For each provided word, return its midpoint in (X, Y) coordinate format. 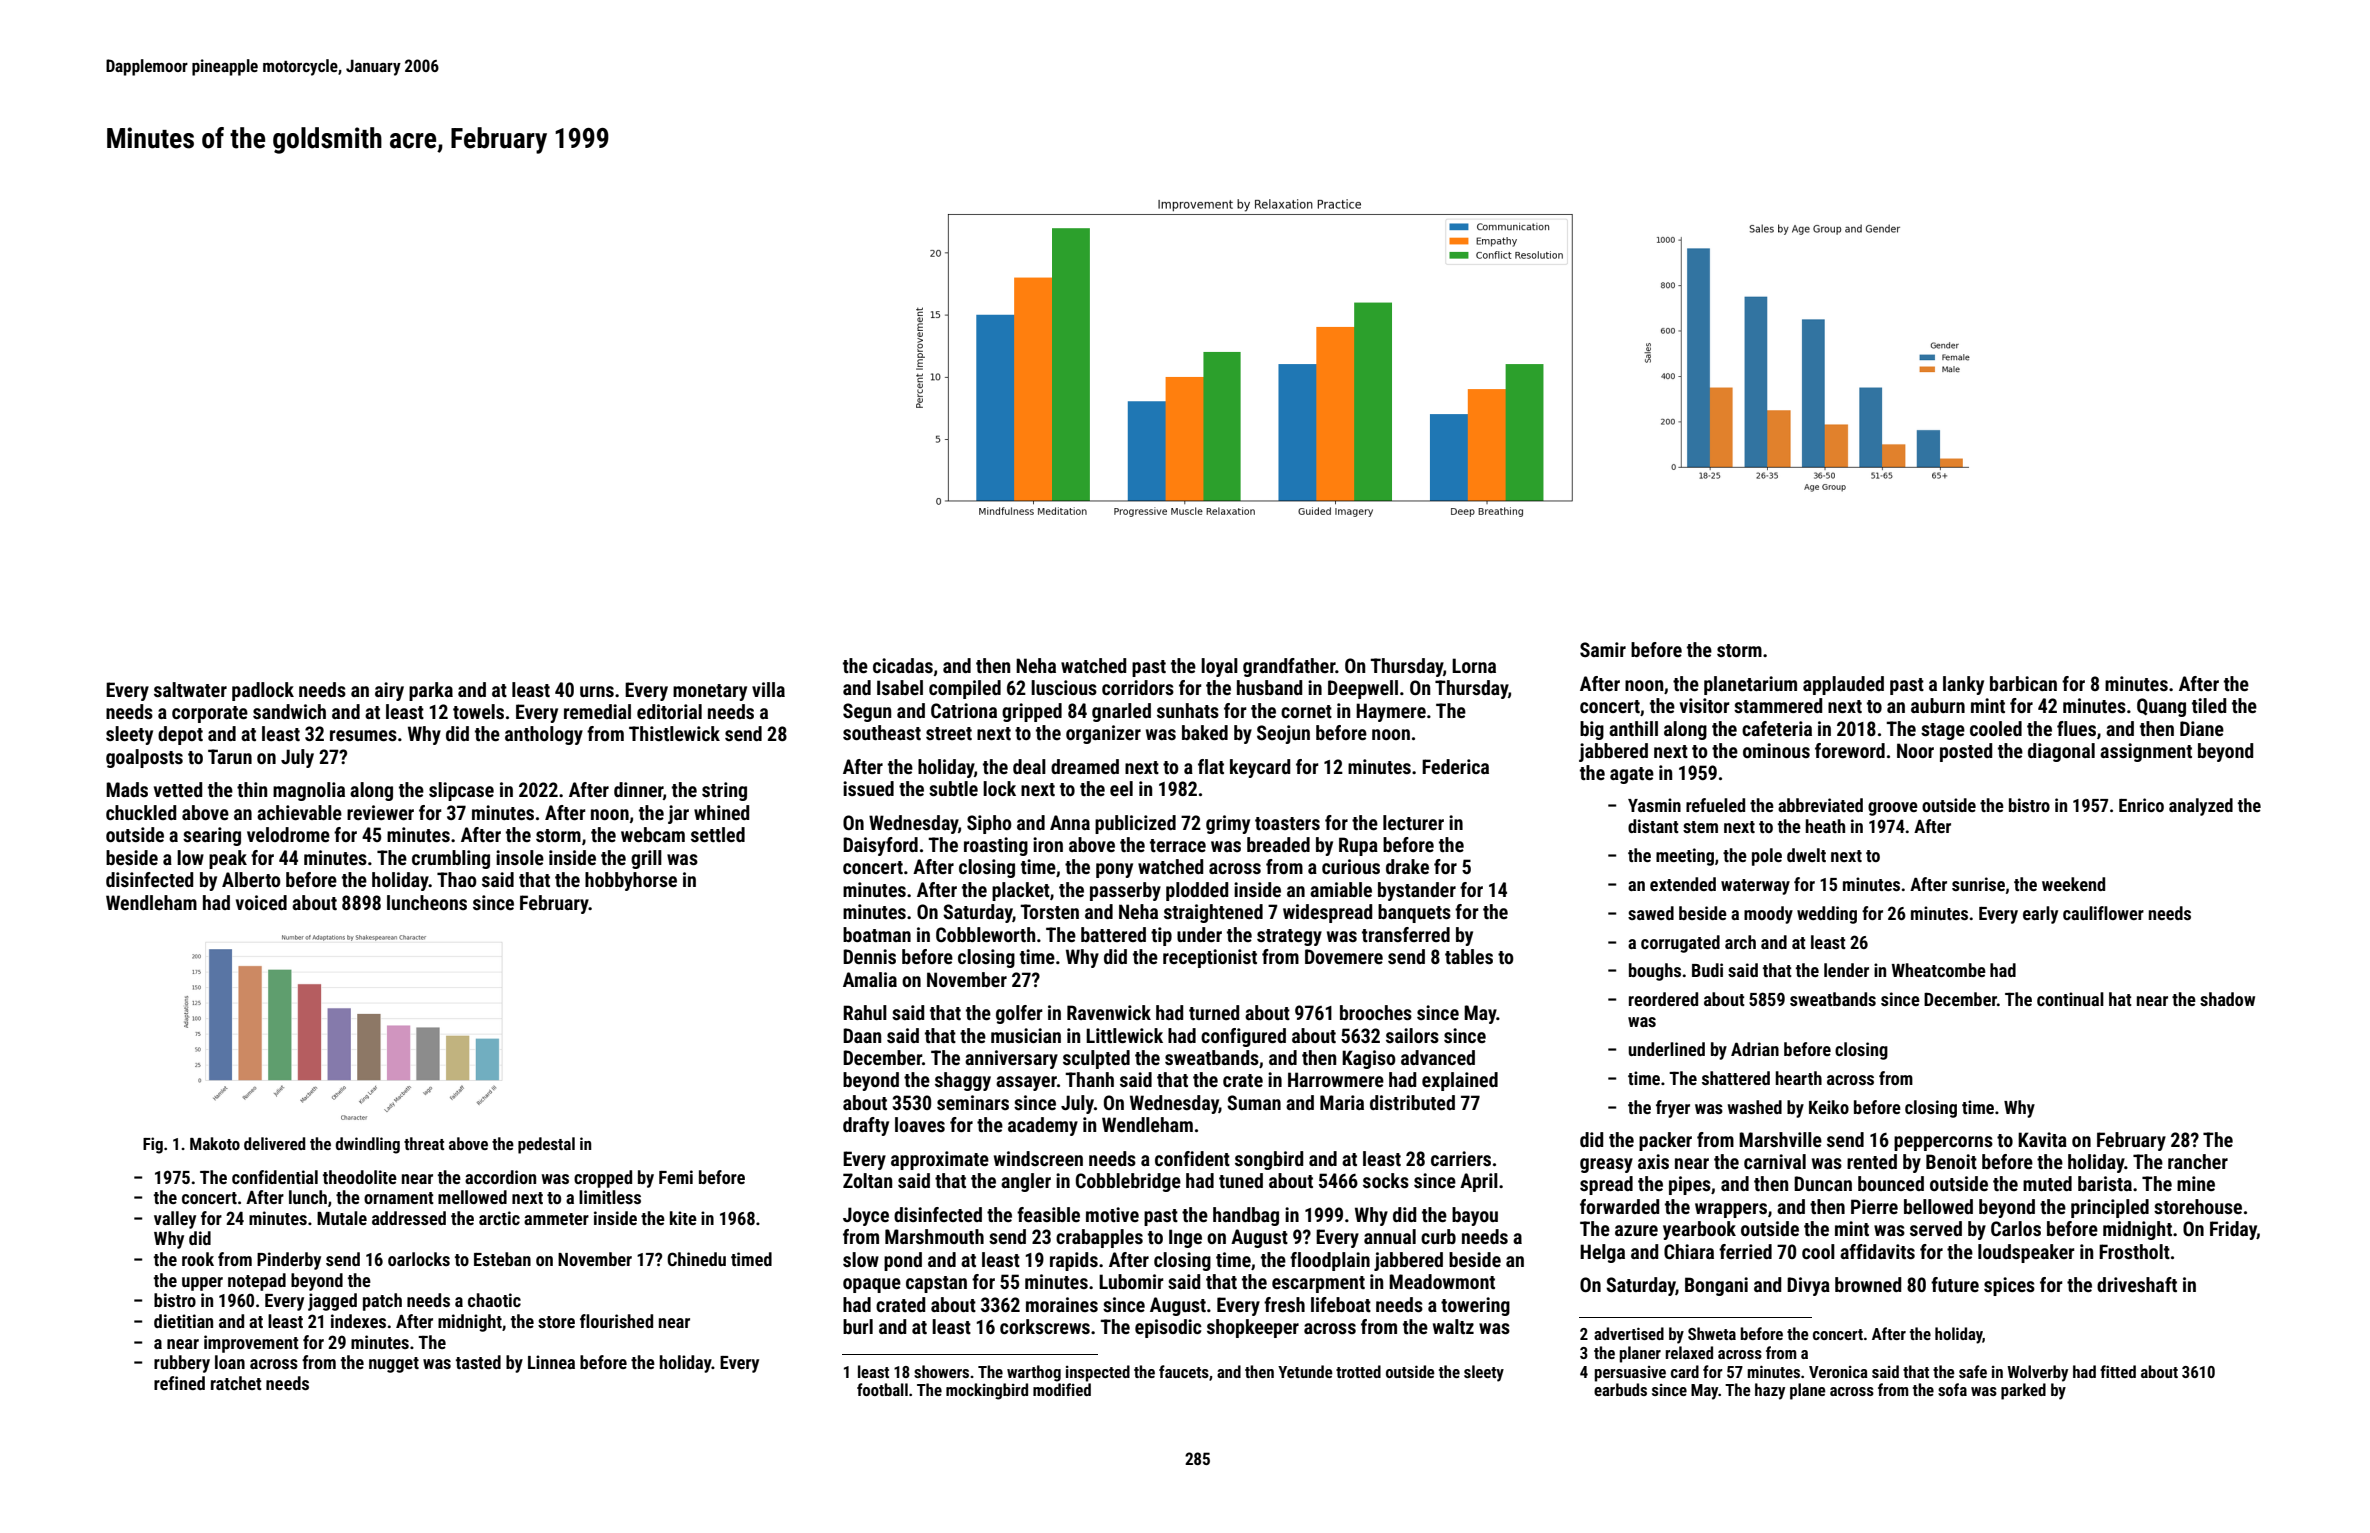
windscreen (1038, 1158)
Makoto (215, 1143)
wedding (1827, 915)
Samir (1603, 649)
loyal (1219, 667)
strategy (1289, 937)
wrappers (1731, 1210)
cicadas (903, 665)
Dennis (869, 956)
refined (179, 1383)
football (882, 1389)
